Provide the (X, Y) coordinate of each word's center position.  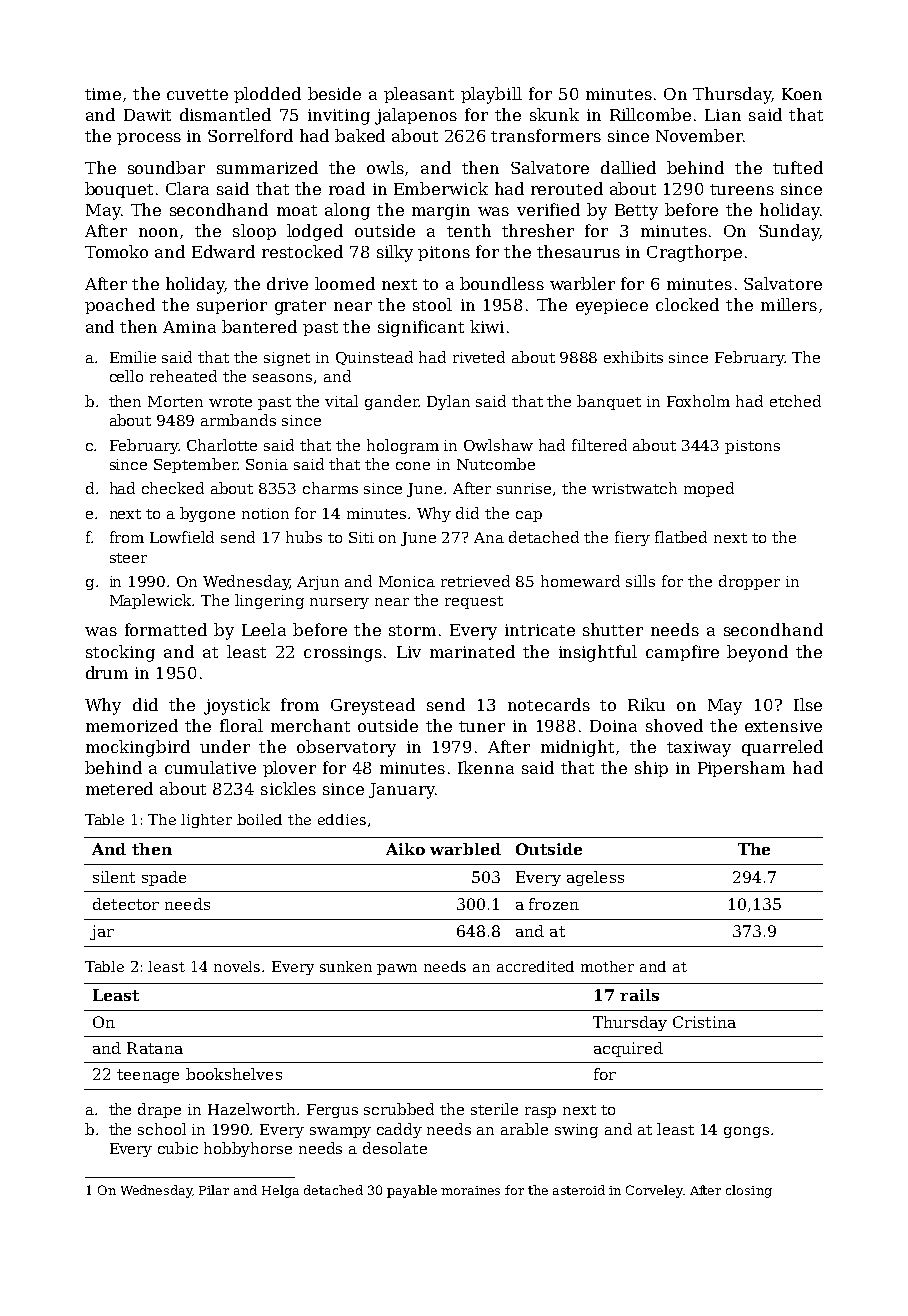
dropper (749, 582)
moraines (470, 1190)
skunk (554, 114)
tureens (742, 189)
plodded (267, 95)
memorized (132, 725)
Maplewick (151, 601)
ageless (595, 878)
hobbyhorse (248, 1149)
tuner (482, 726)
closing (749, 1191)
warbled (465, 849)
